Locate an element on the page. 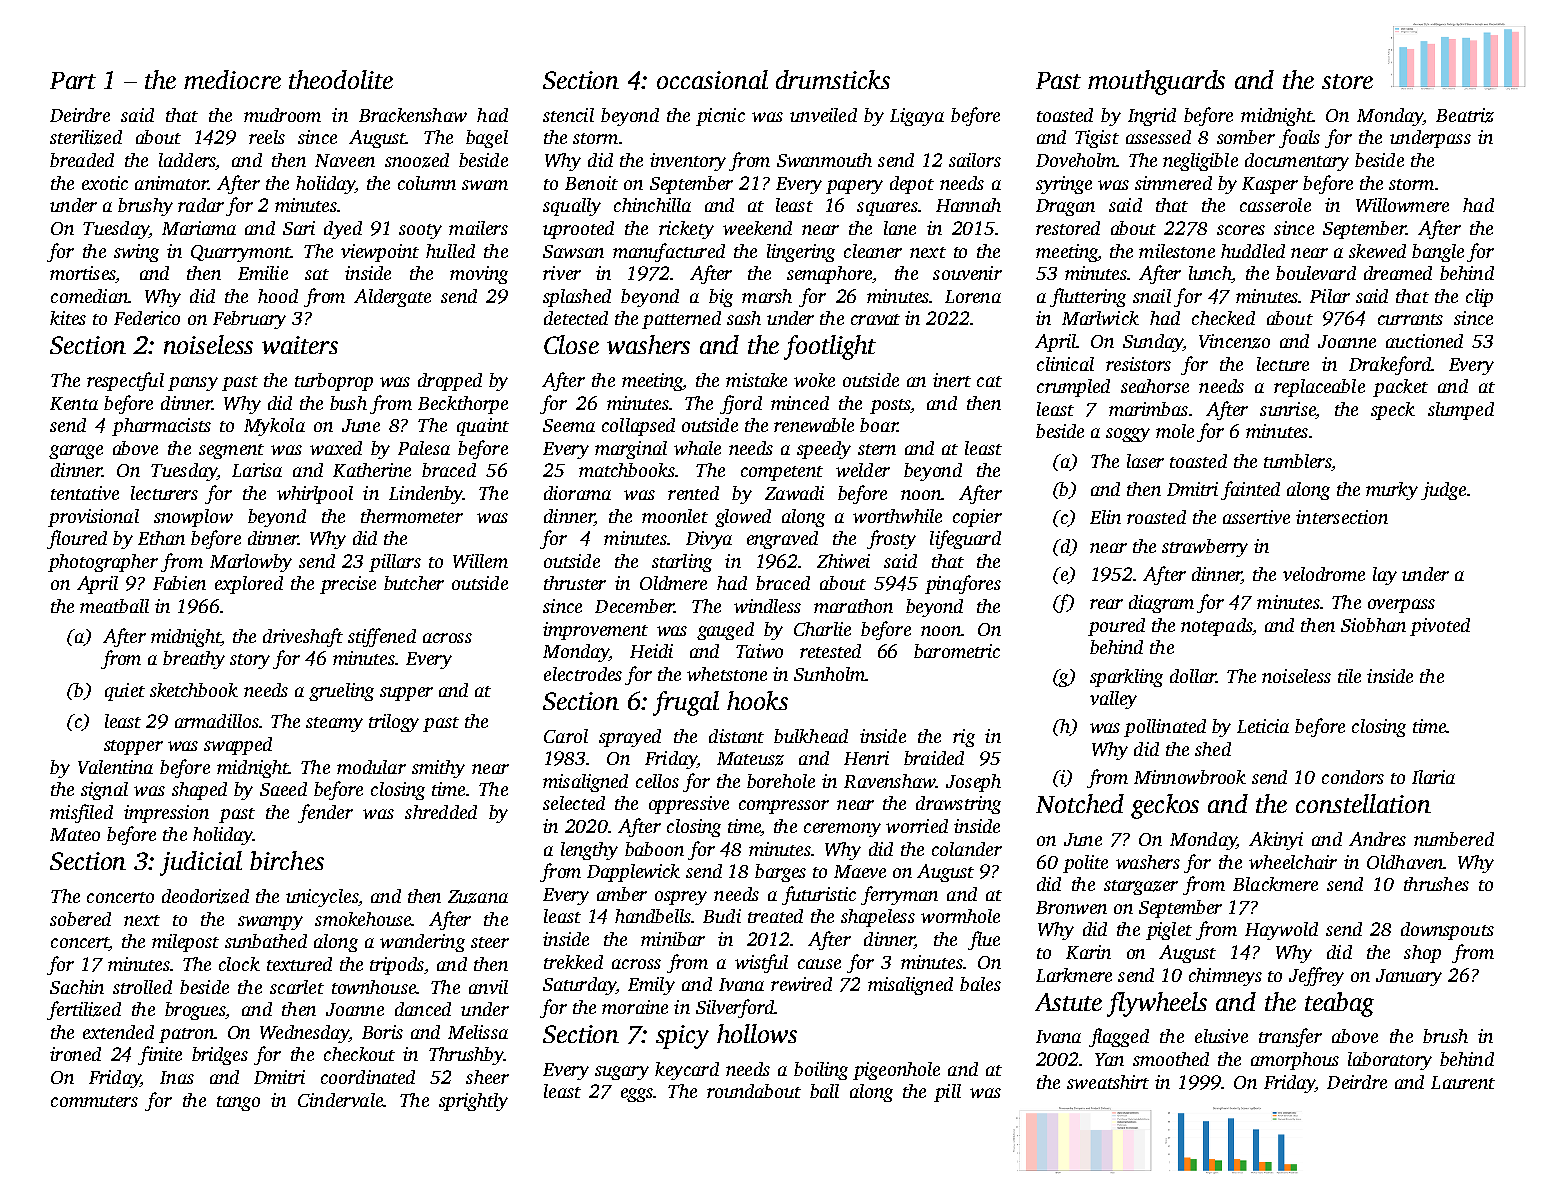  cleaner is located at coordinates (873, 251).
